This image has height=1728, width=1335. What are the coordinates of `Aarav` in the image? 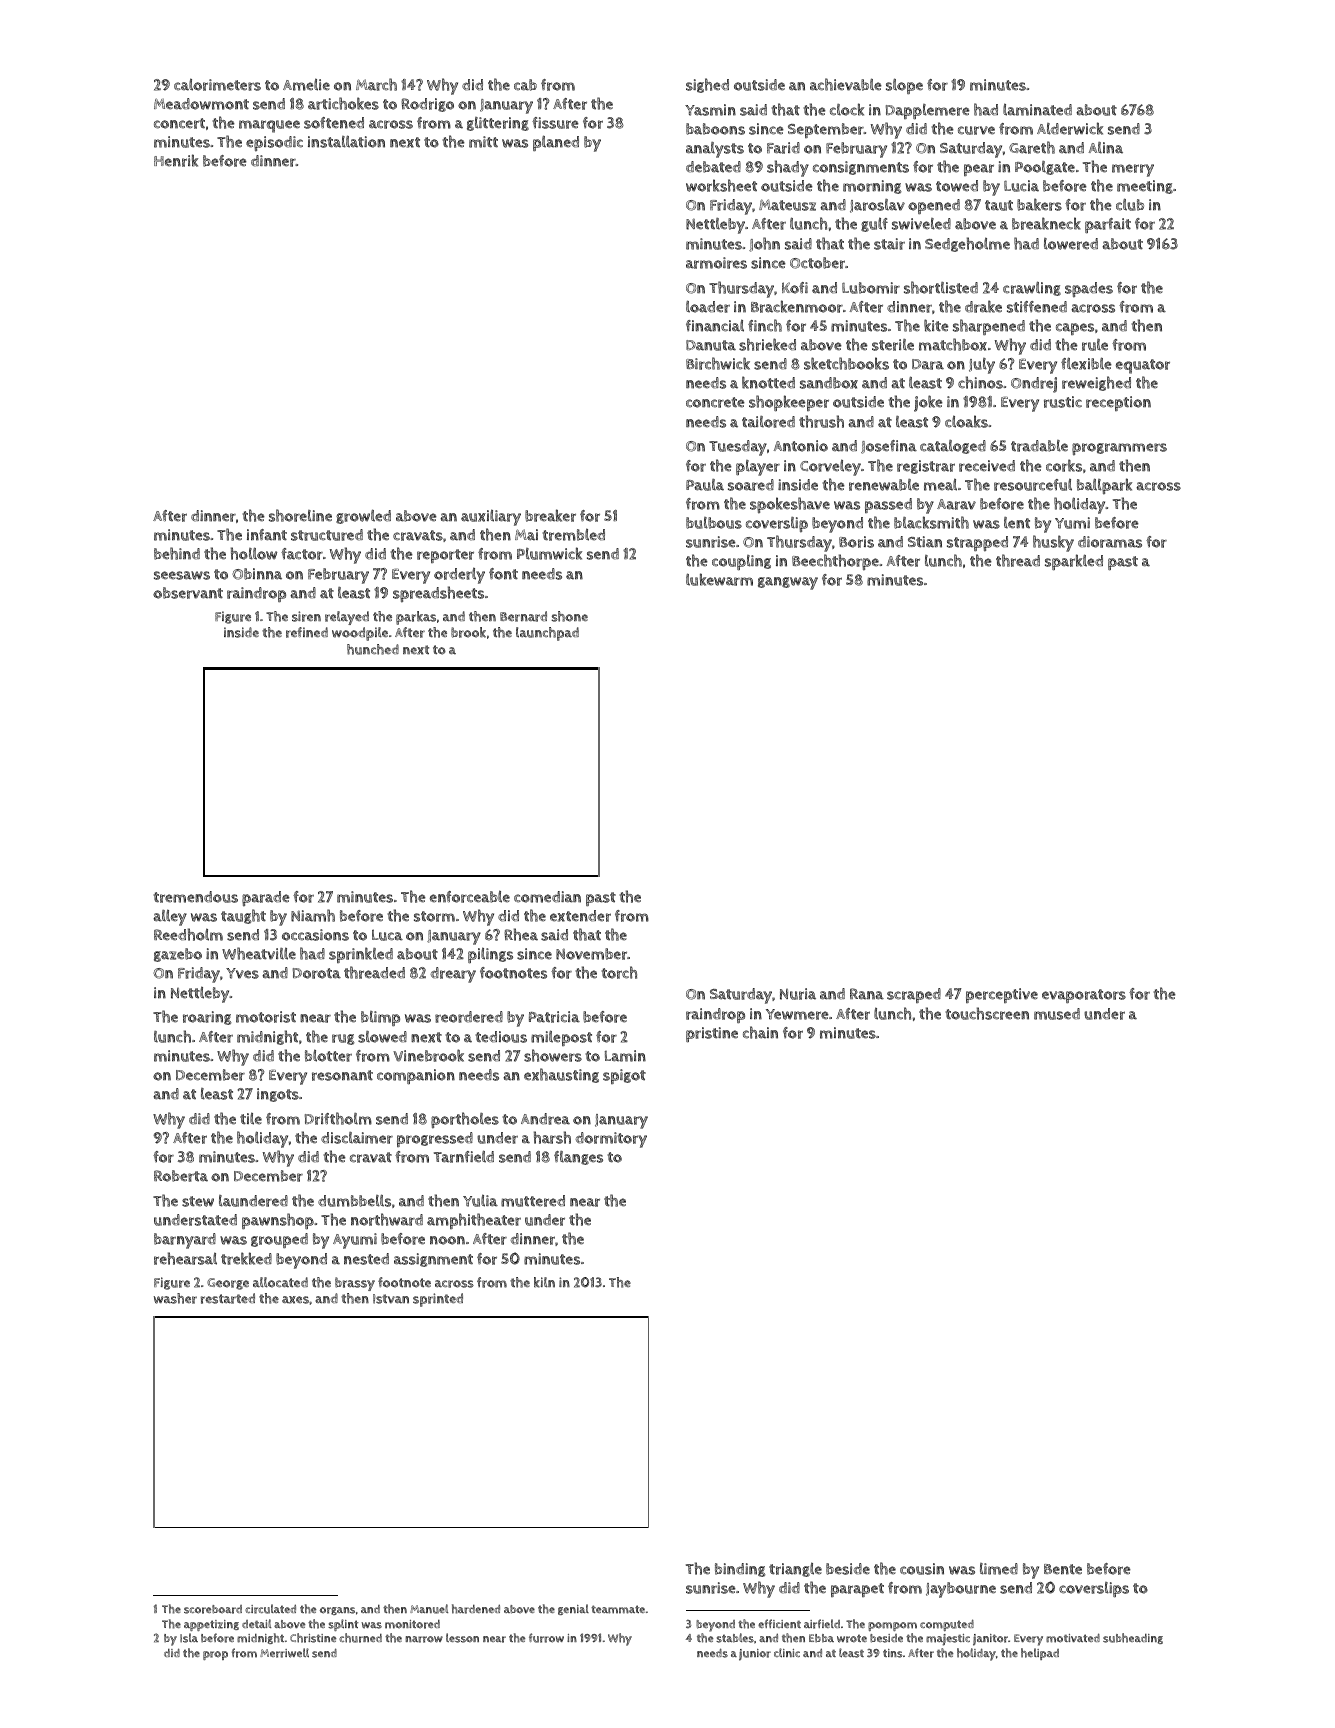 It's located at (956, 504).
